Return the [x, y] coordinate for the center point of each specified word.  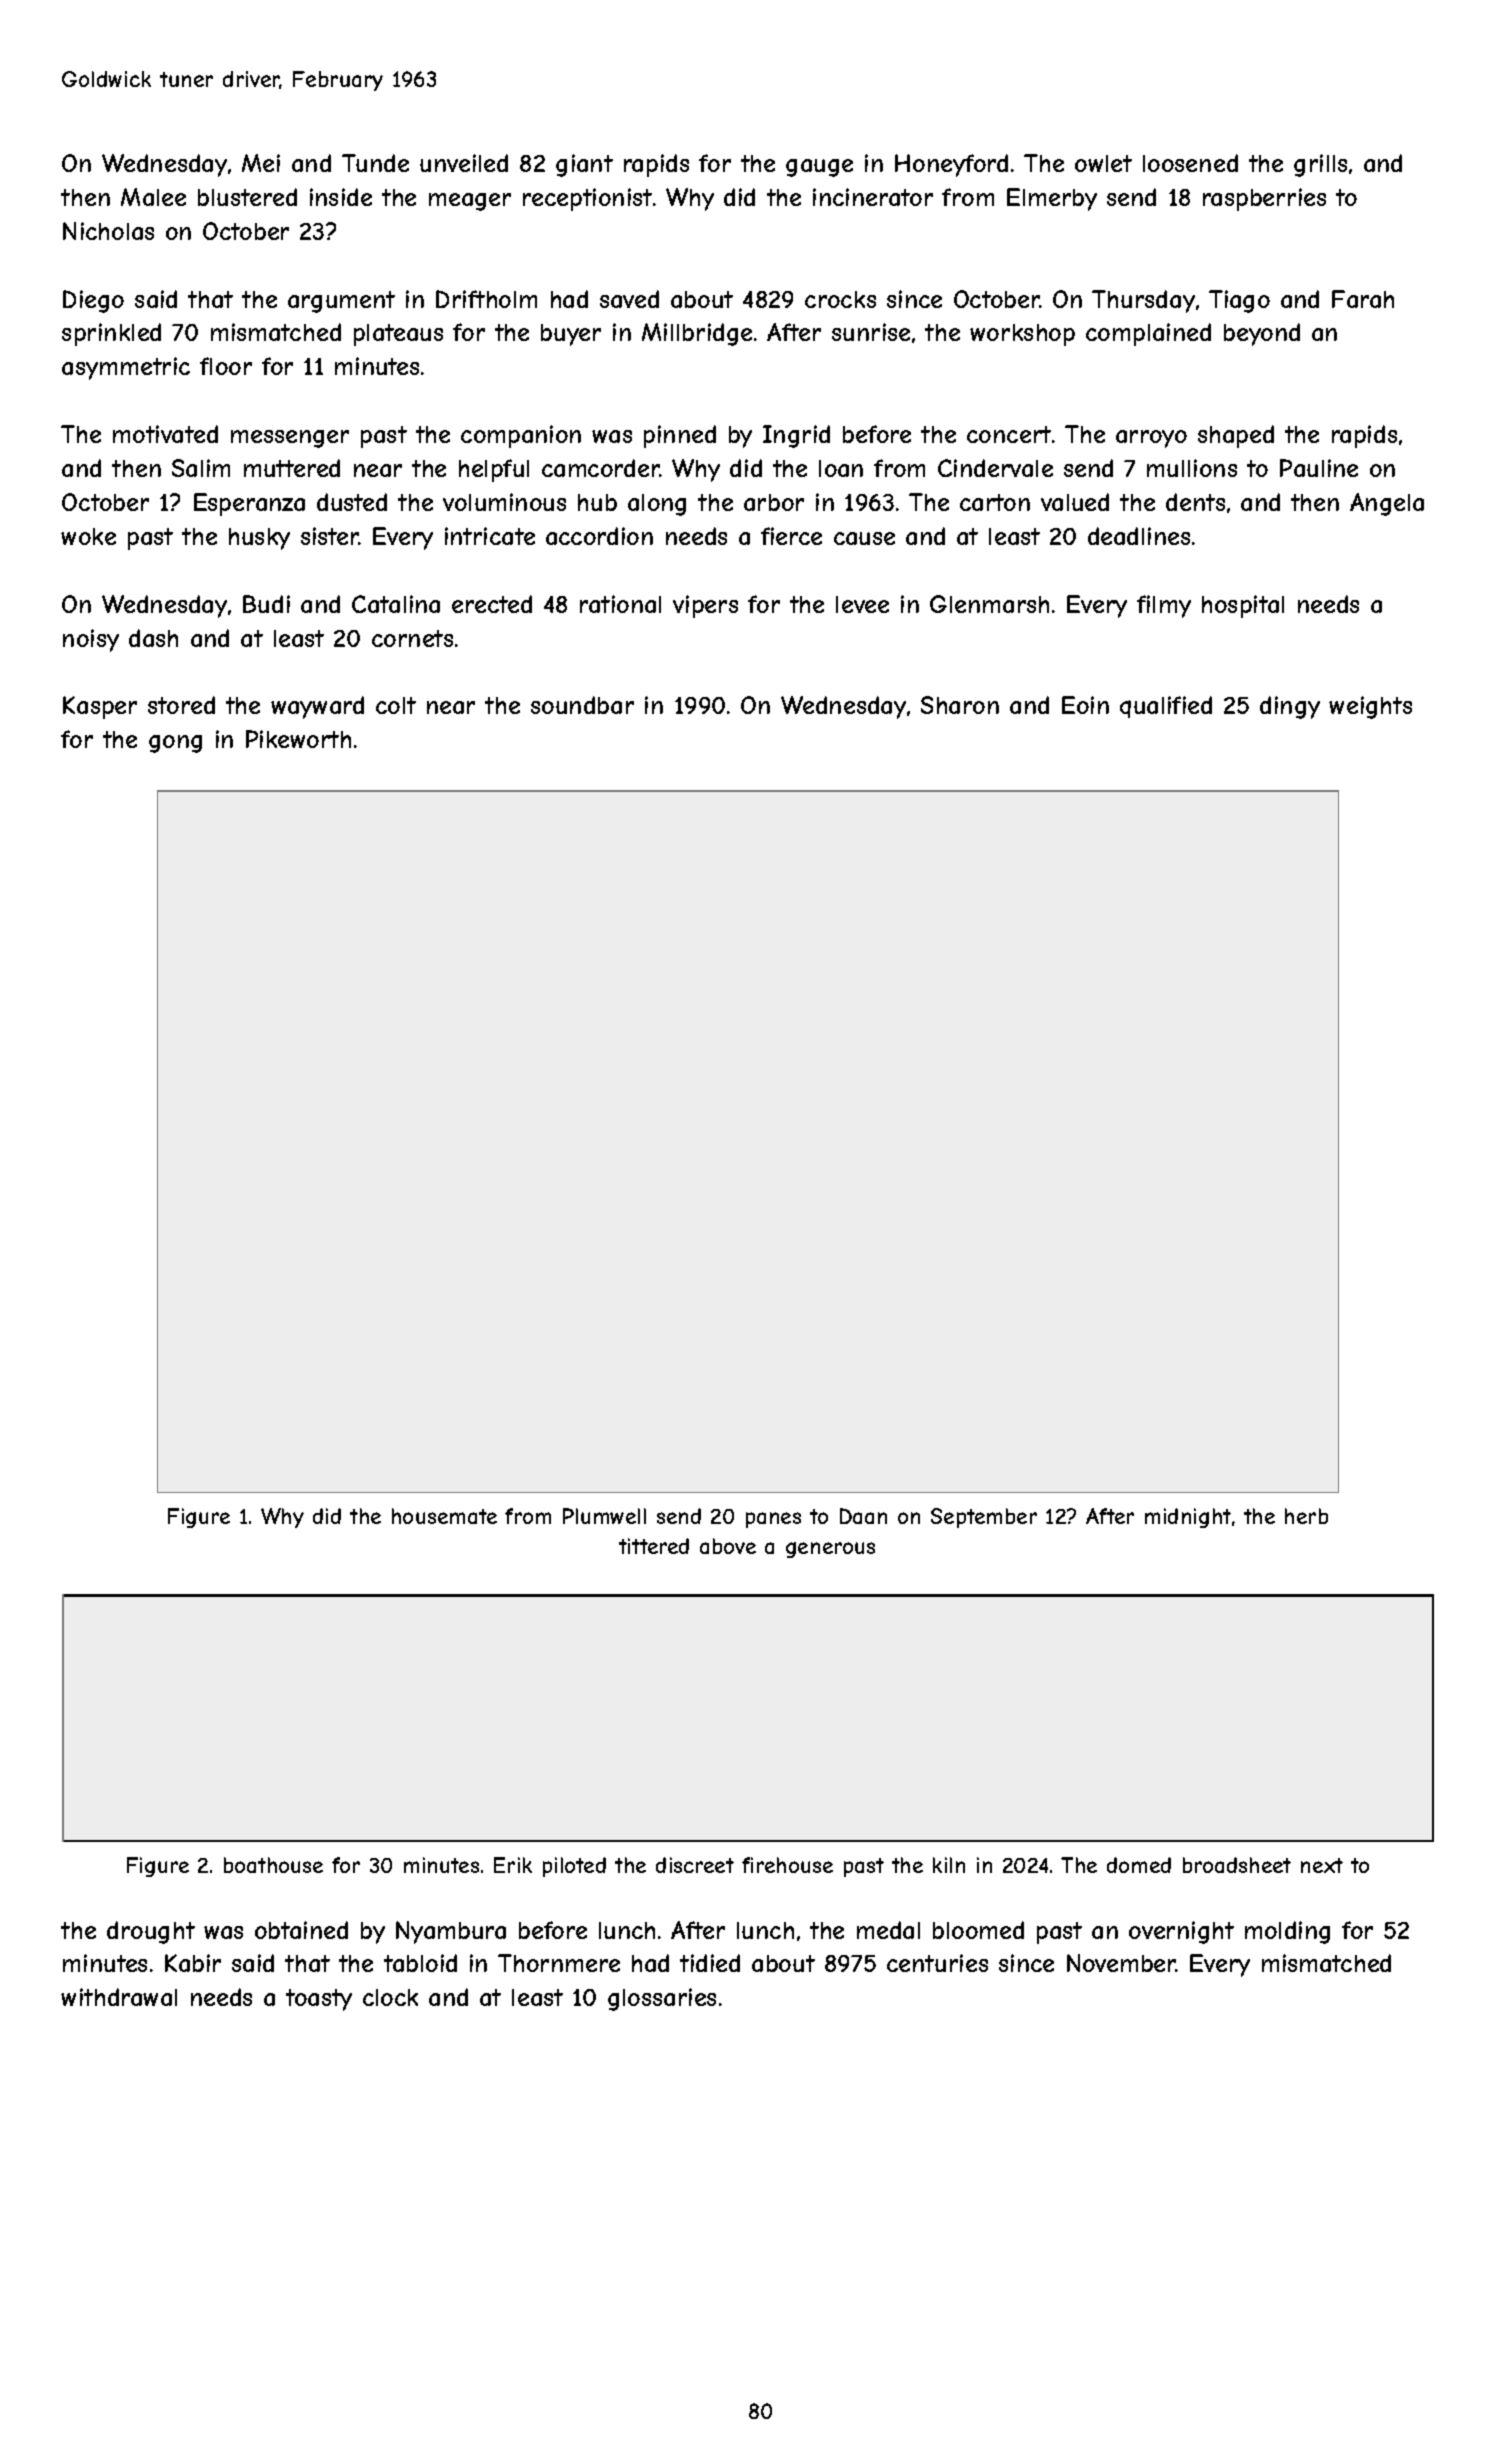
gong [175, 744]
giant [584, 165]
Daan [863, 1516]
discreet [695, 1865]
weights [1370, 707]
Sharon [960, 705]
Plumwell [604, 1516]
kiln [949, 1865]
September [984, 1518]
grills [1320, 165]
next [1322, 1865]
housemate [444, 1516]
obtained [301, 1930]
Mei [261, 163]
